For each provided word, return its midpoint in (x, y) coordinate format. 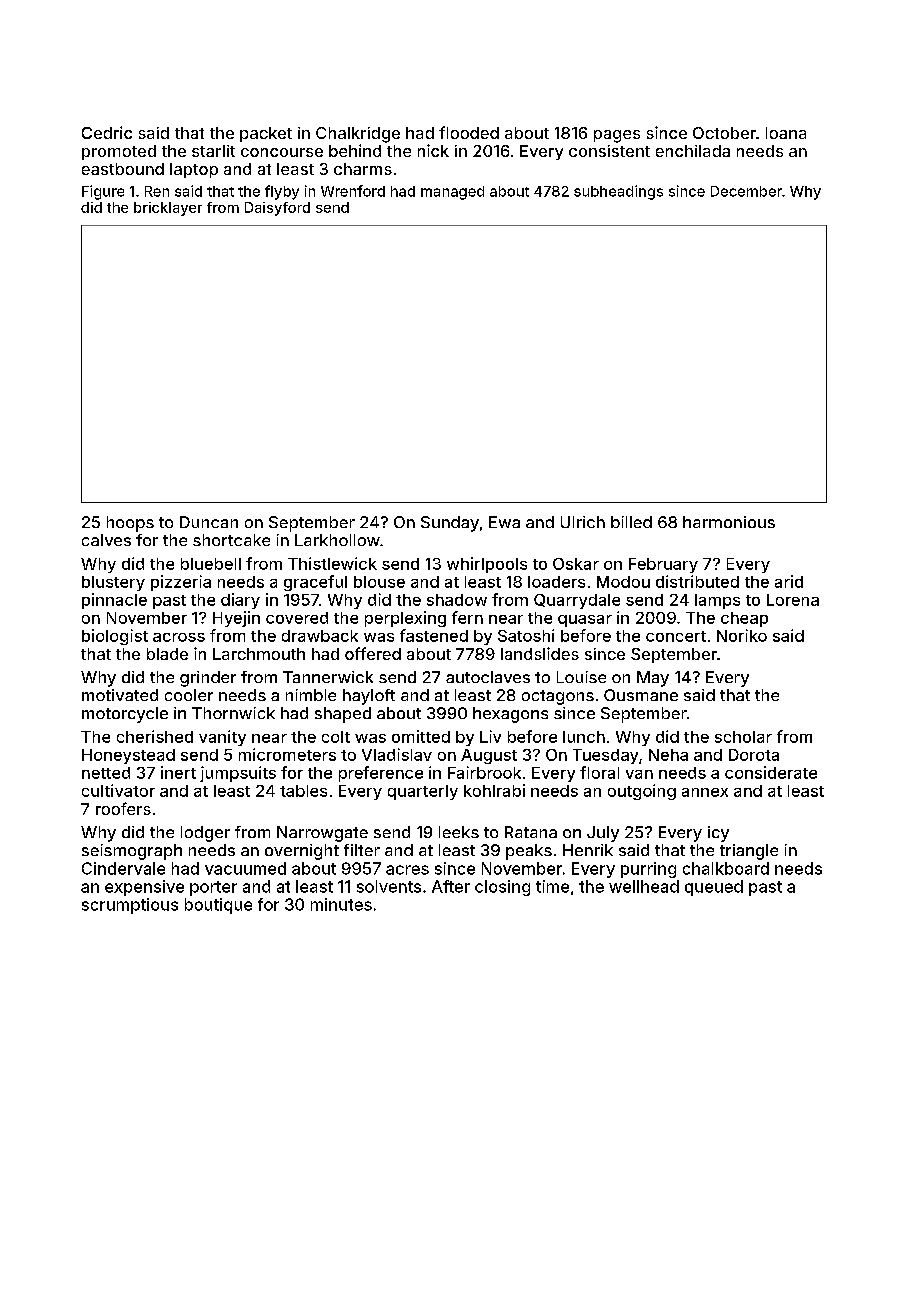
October (724, 133)
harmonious (729, 522)
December (746, 191)
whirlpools (487, 565)
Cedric (107, 132)
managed (452, 193)
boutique (218, 906)
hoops (130, 524)
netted (106, 773)
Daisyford (277, 209)
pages (617, 136)
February (663, 565)
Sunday (450, 524)
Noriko (742, 635)
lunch (584, 737)
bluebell (211, 564)
